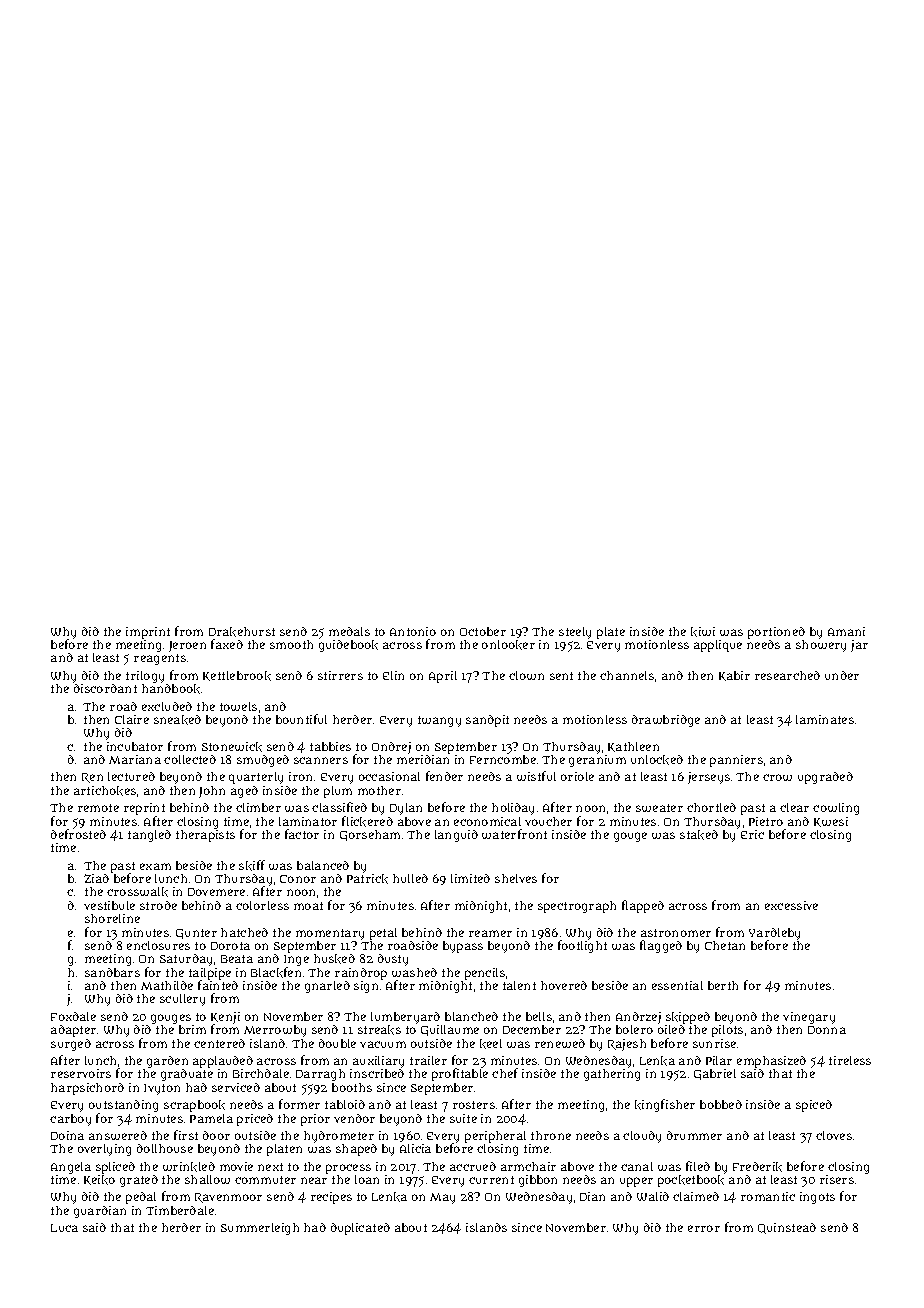  What do you see at coordinates (228, 1198) in the image?
I see `Ravenmoor` at bounding box center [228, 1198].
